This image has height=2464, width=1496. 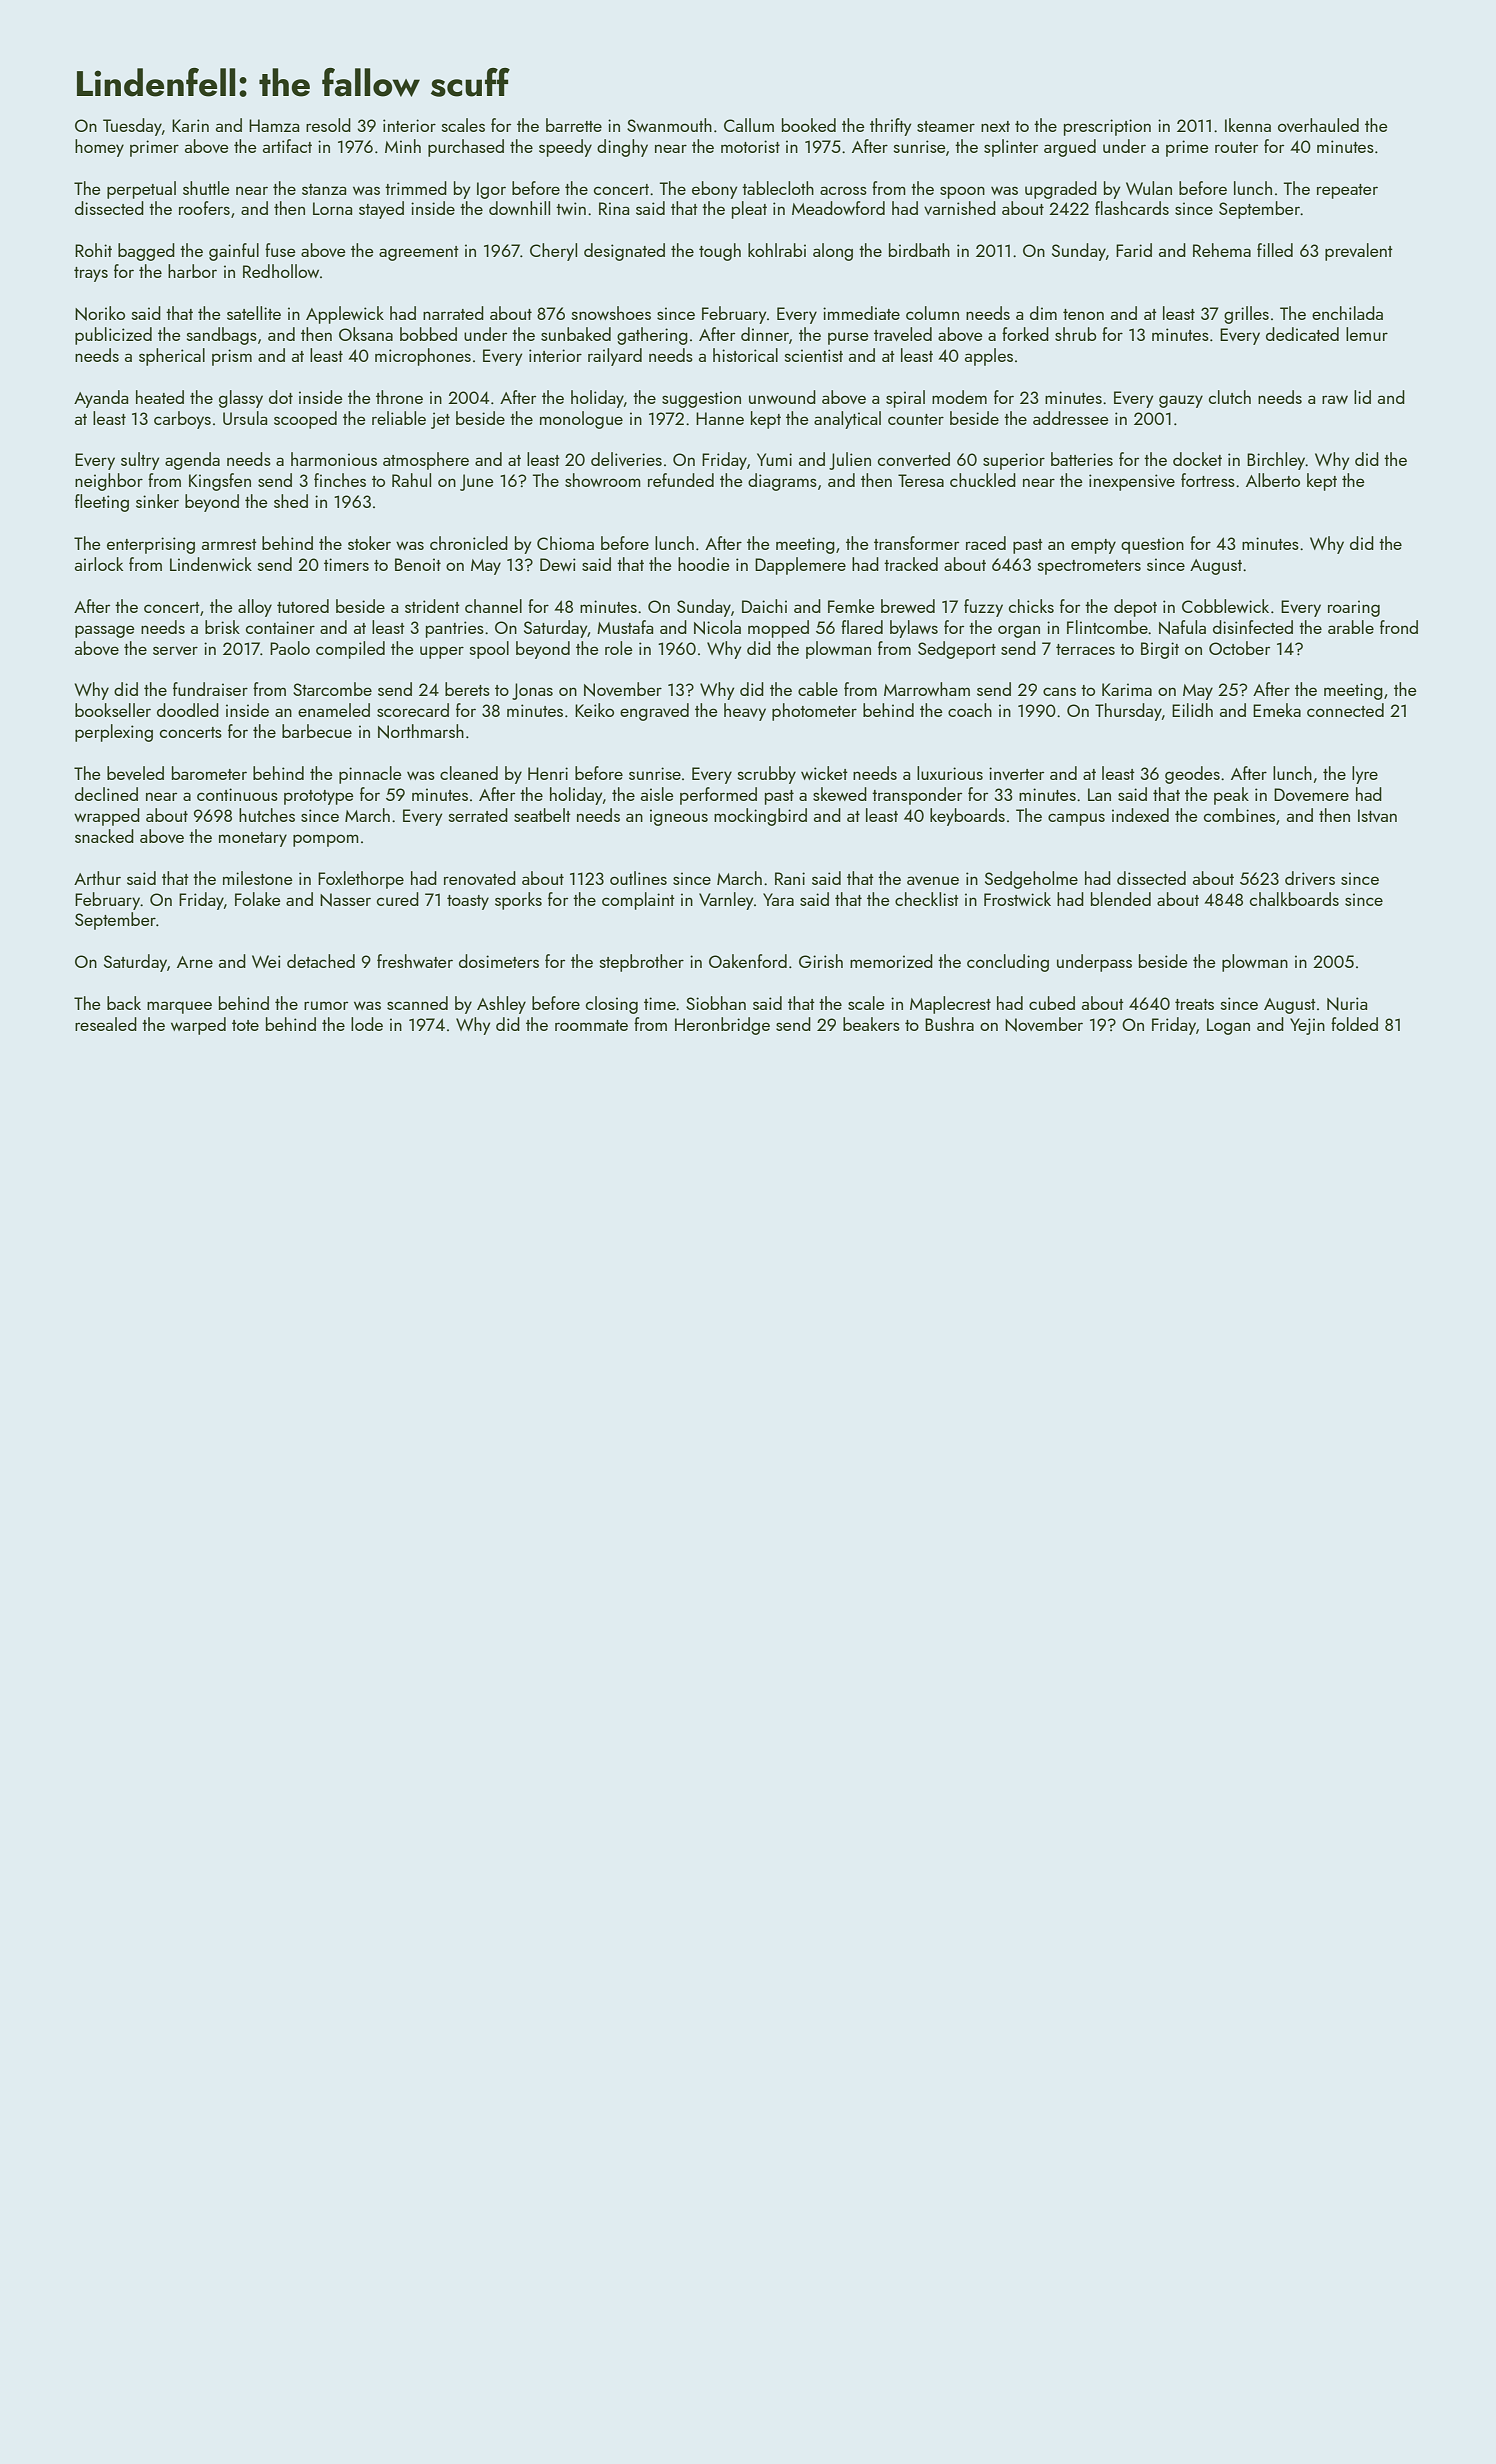 I want to click on Nafula, so click(x=1182, y=627).
